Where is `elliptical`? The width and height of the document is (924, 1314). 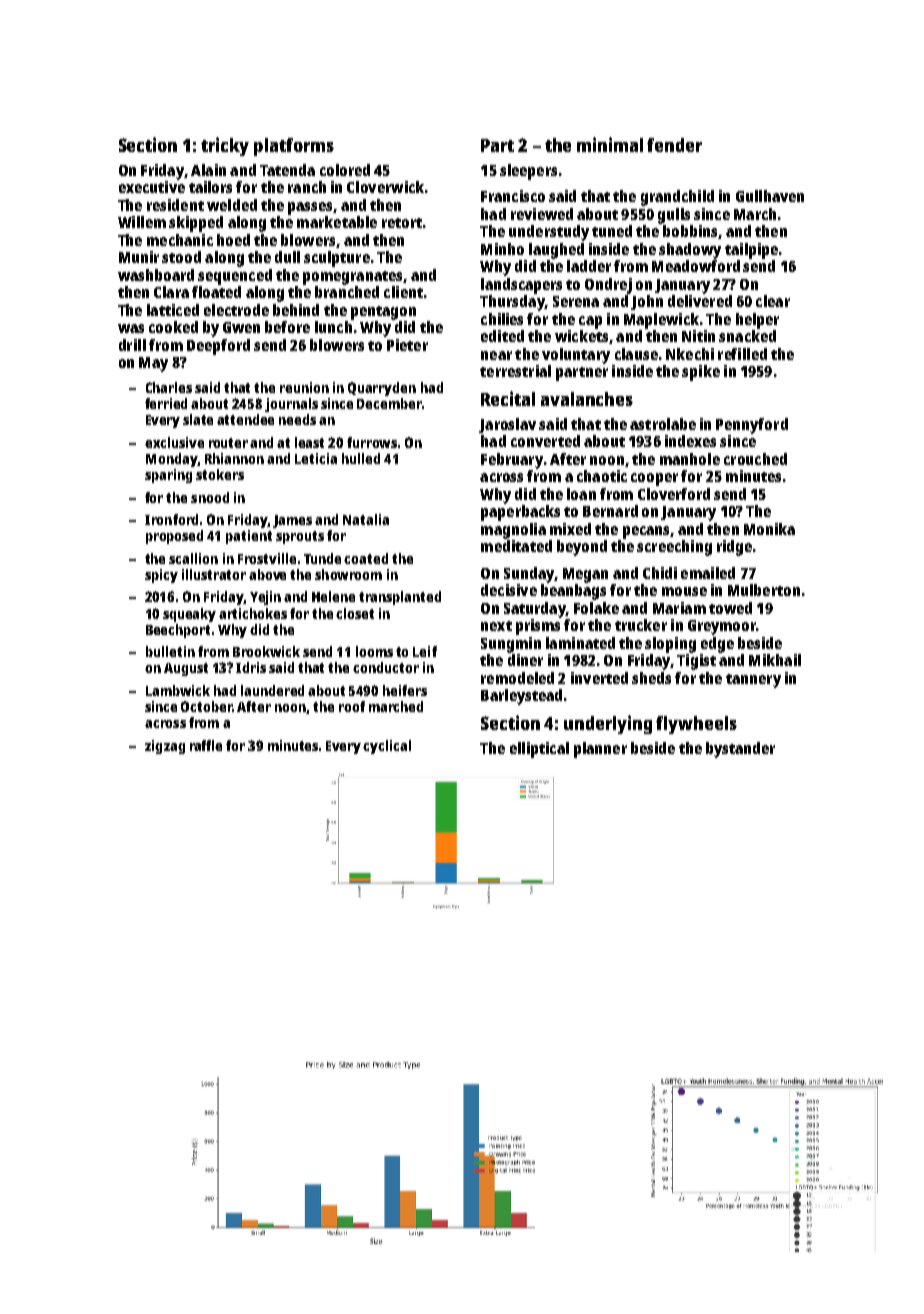 elliptical is located at coordinates (539, 750).
